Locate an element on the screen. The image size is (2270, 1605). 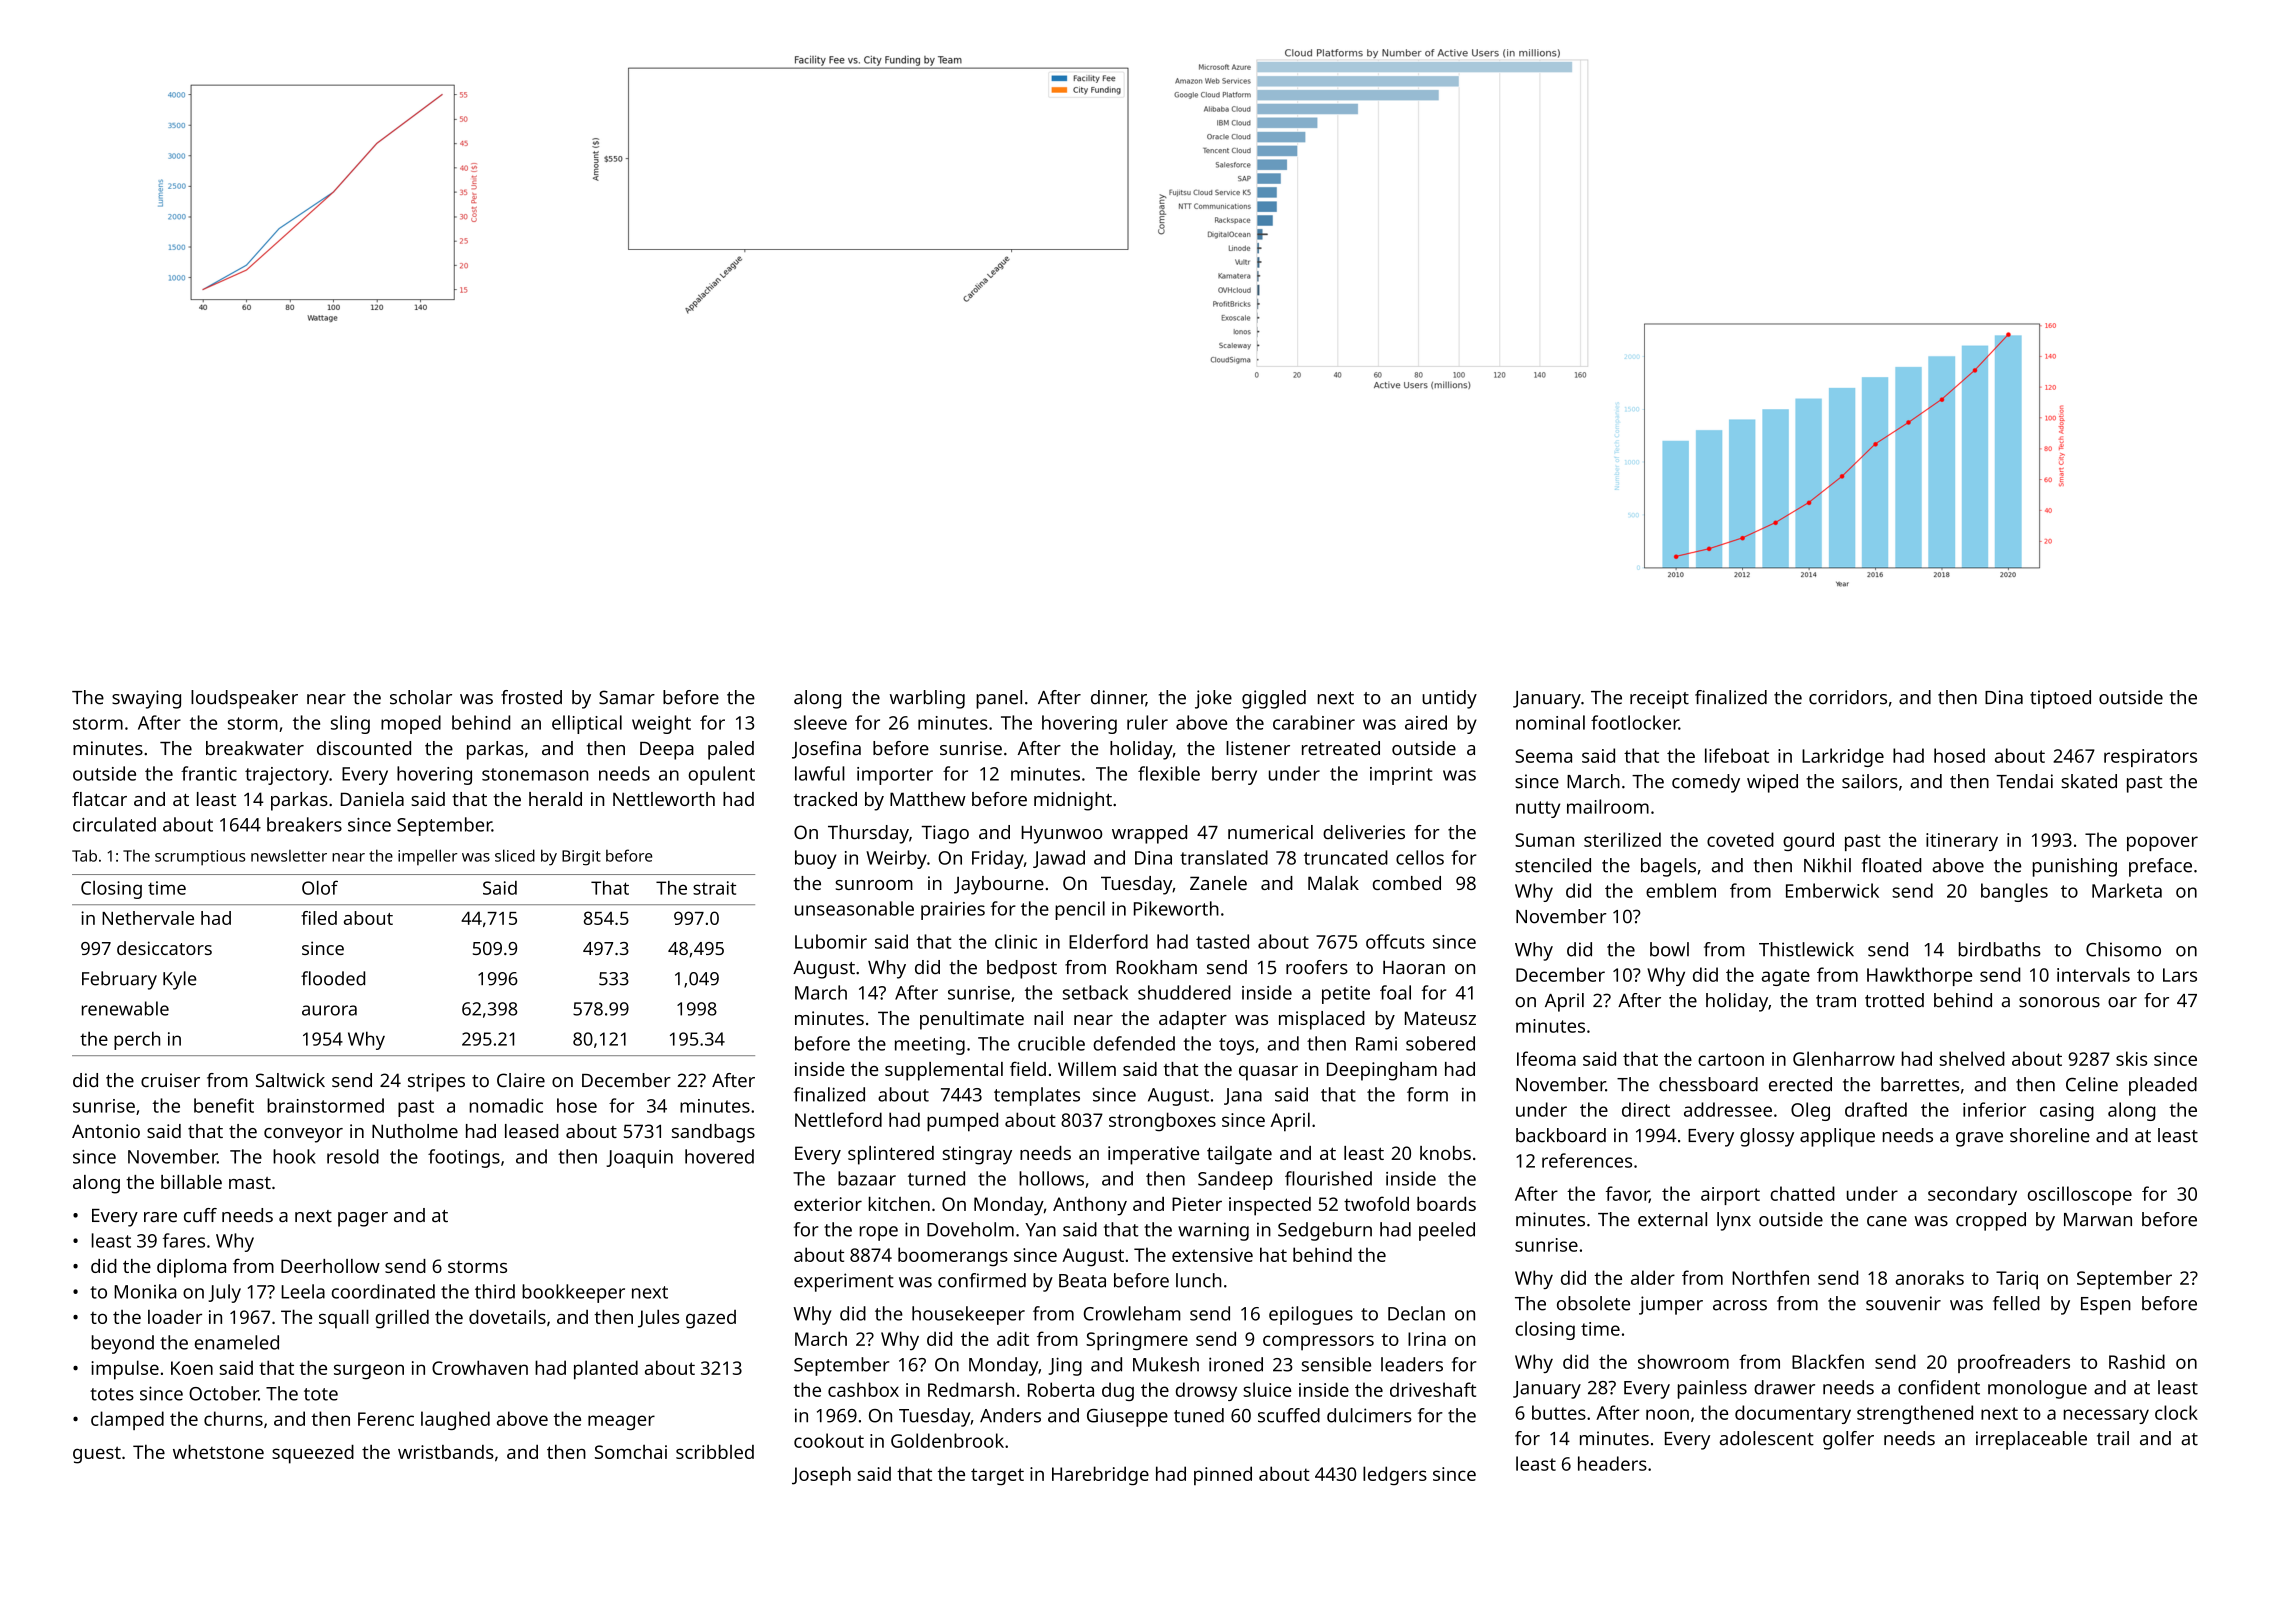
trail is located at coordinates (2113, 1438).
